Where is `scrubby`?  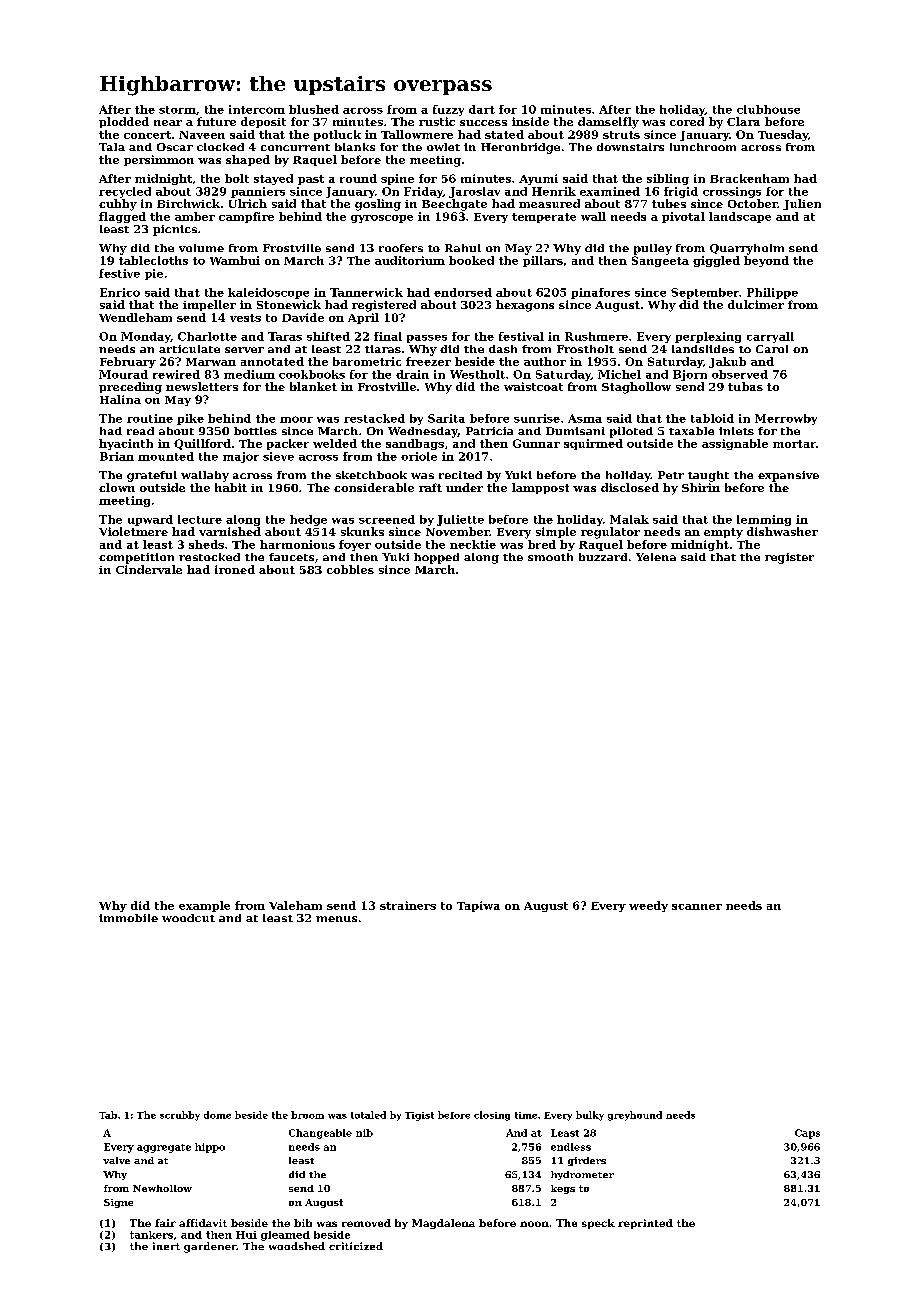
scrubby is located at coordinates (180, 1116).
